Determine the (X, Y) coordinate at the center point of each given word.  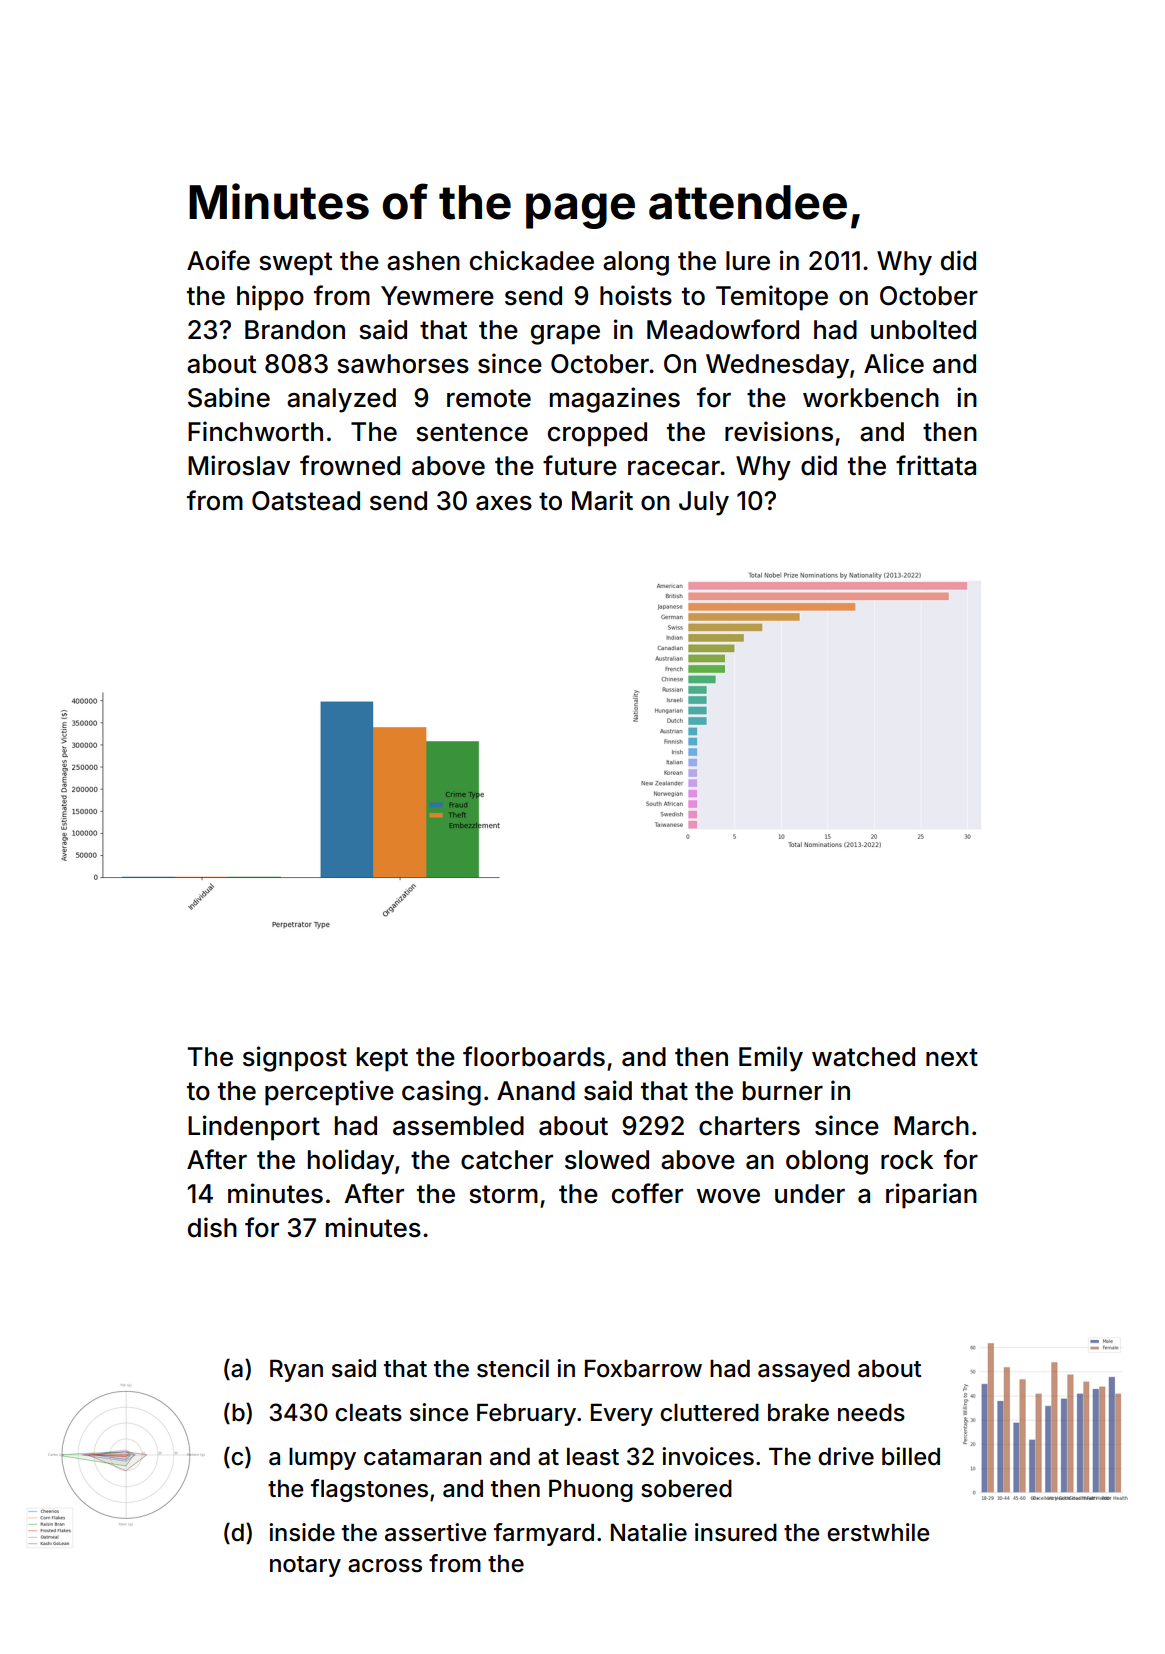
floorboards (534, 1056)
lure (748, 261)
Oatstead (306, 501)
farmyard (544, 1534)
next (952, 1057)
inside (302, 1532)
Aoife (218, 260)
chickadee (532, 260)
